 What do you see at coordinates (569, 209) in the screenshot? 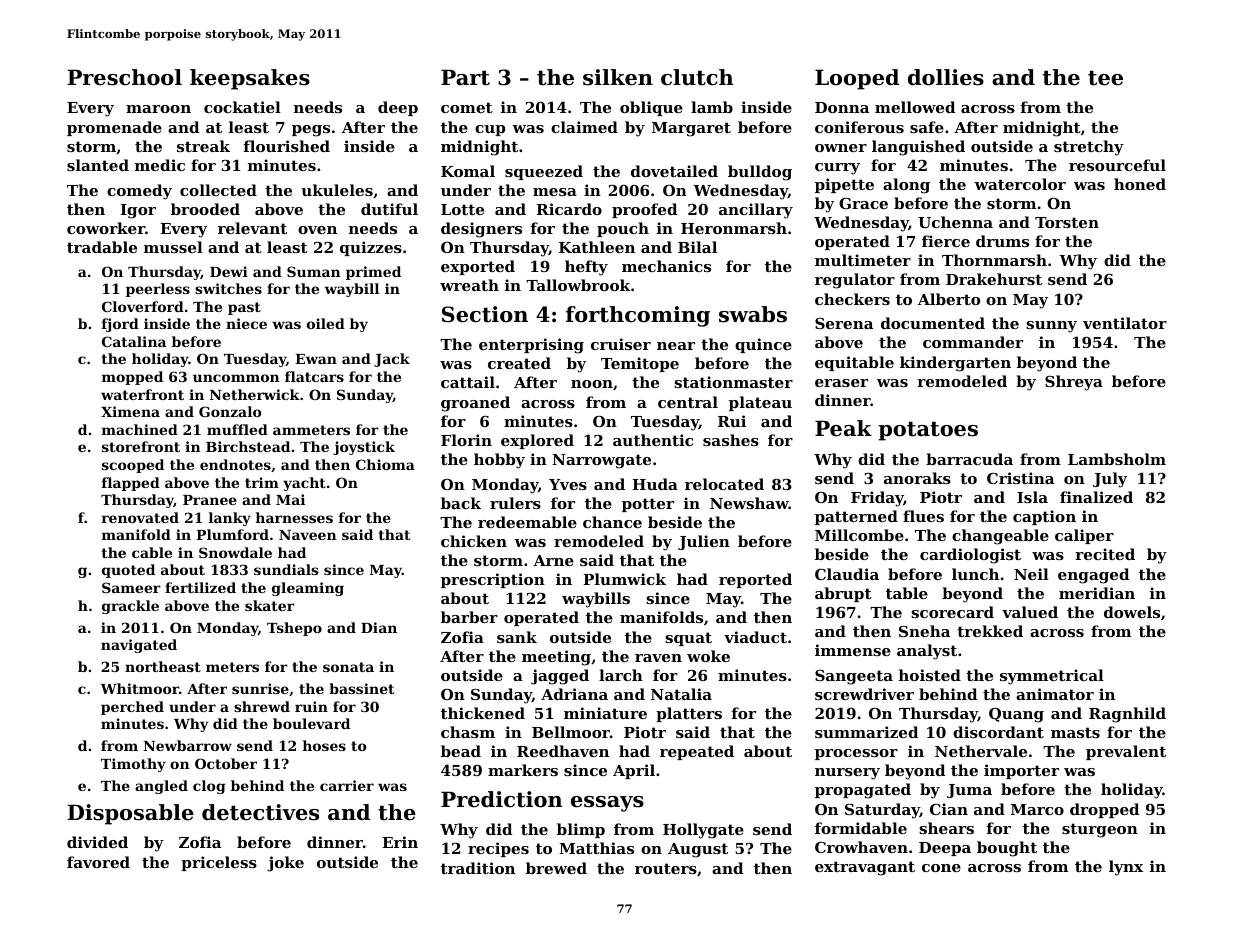
I see `Ricardo` at bounding box center [569, 209].
